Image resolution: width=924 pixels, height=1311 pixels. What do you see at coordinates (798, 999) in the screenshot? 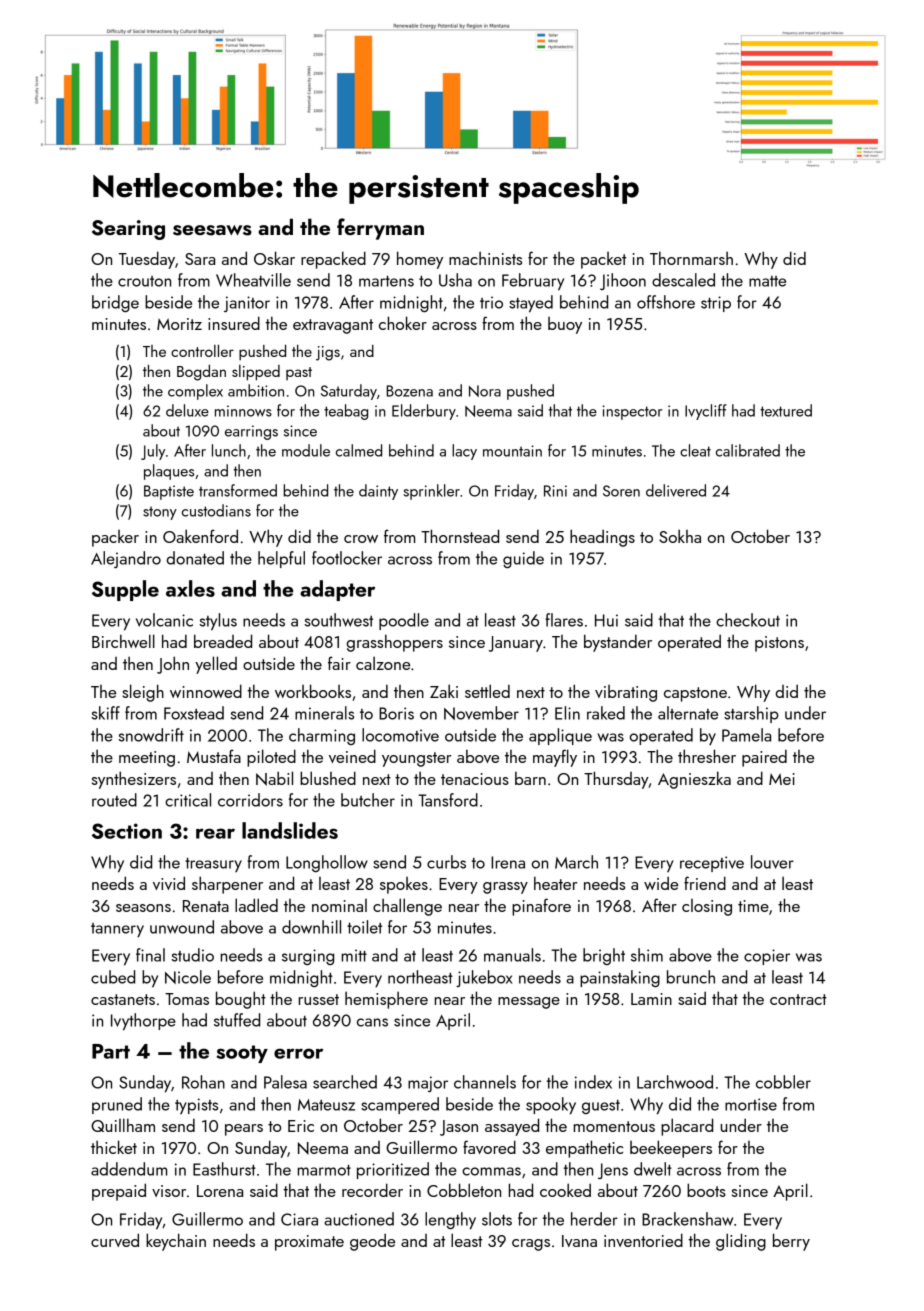
I see `contract` at bounding box center [798, 999].
